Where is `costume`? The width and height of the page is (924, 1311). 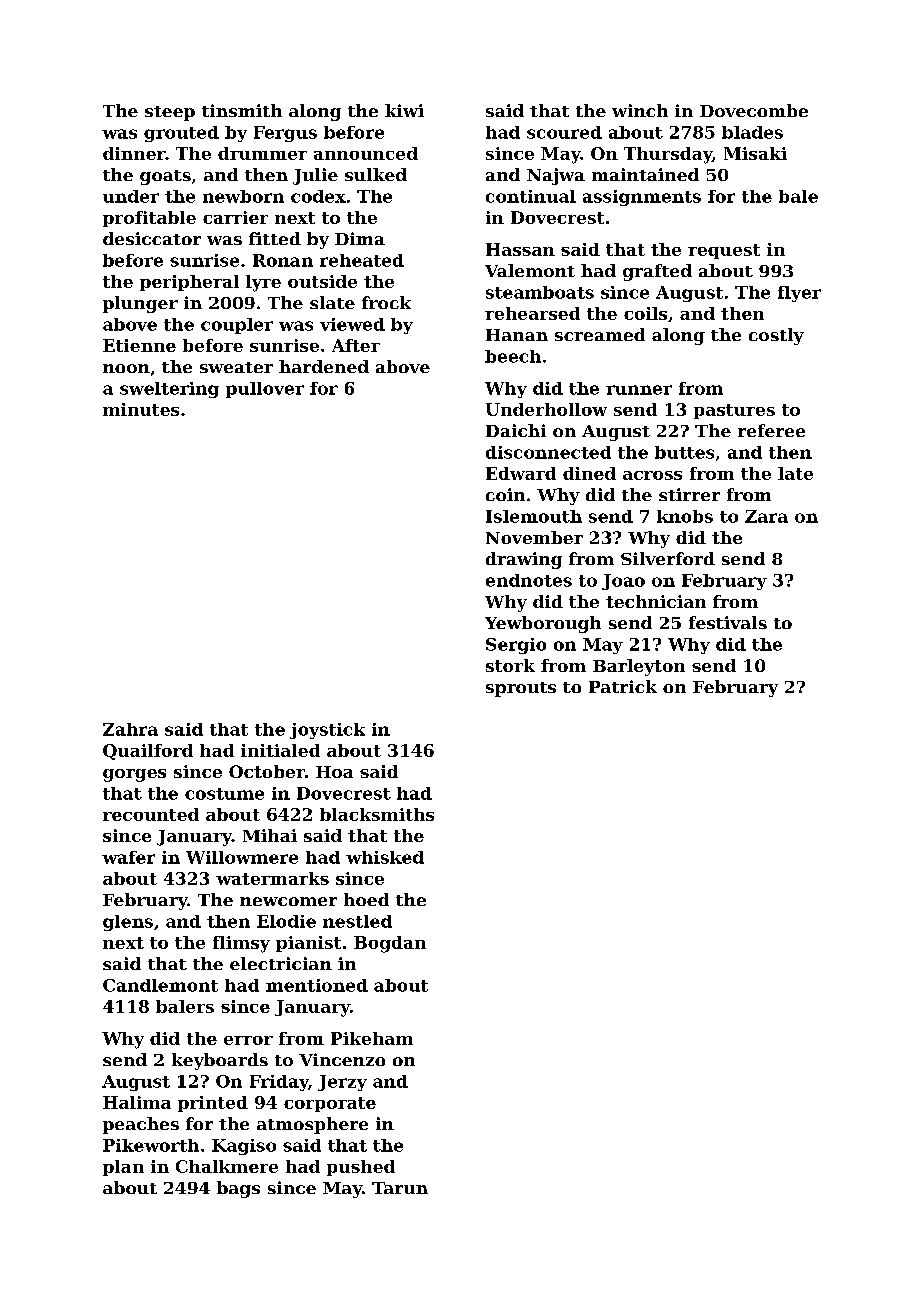 costume is located at coordinates (224, 794).
